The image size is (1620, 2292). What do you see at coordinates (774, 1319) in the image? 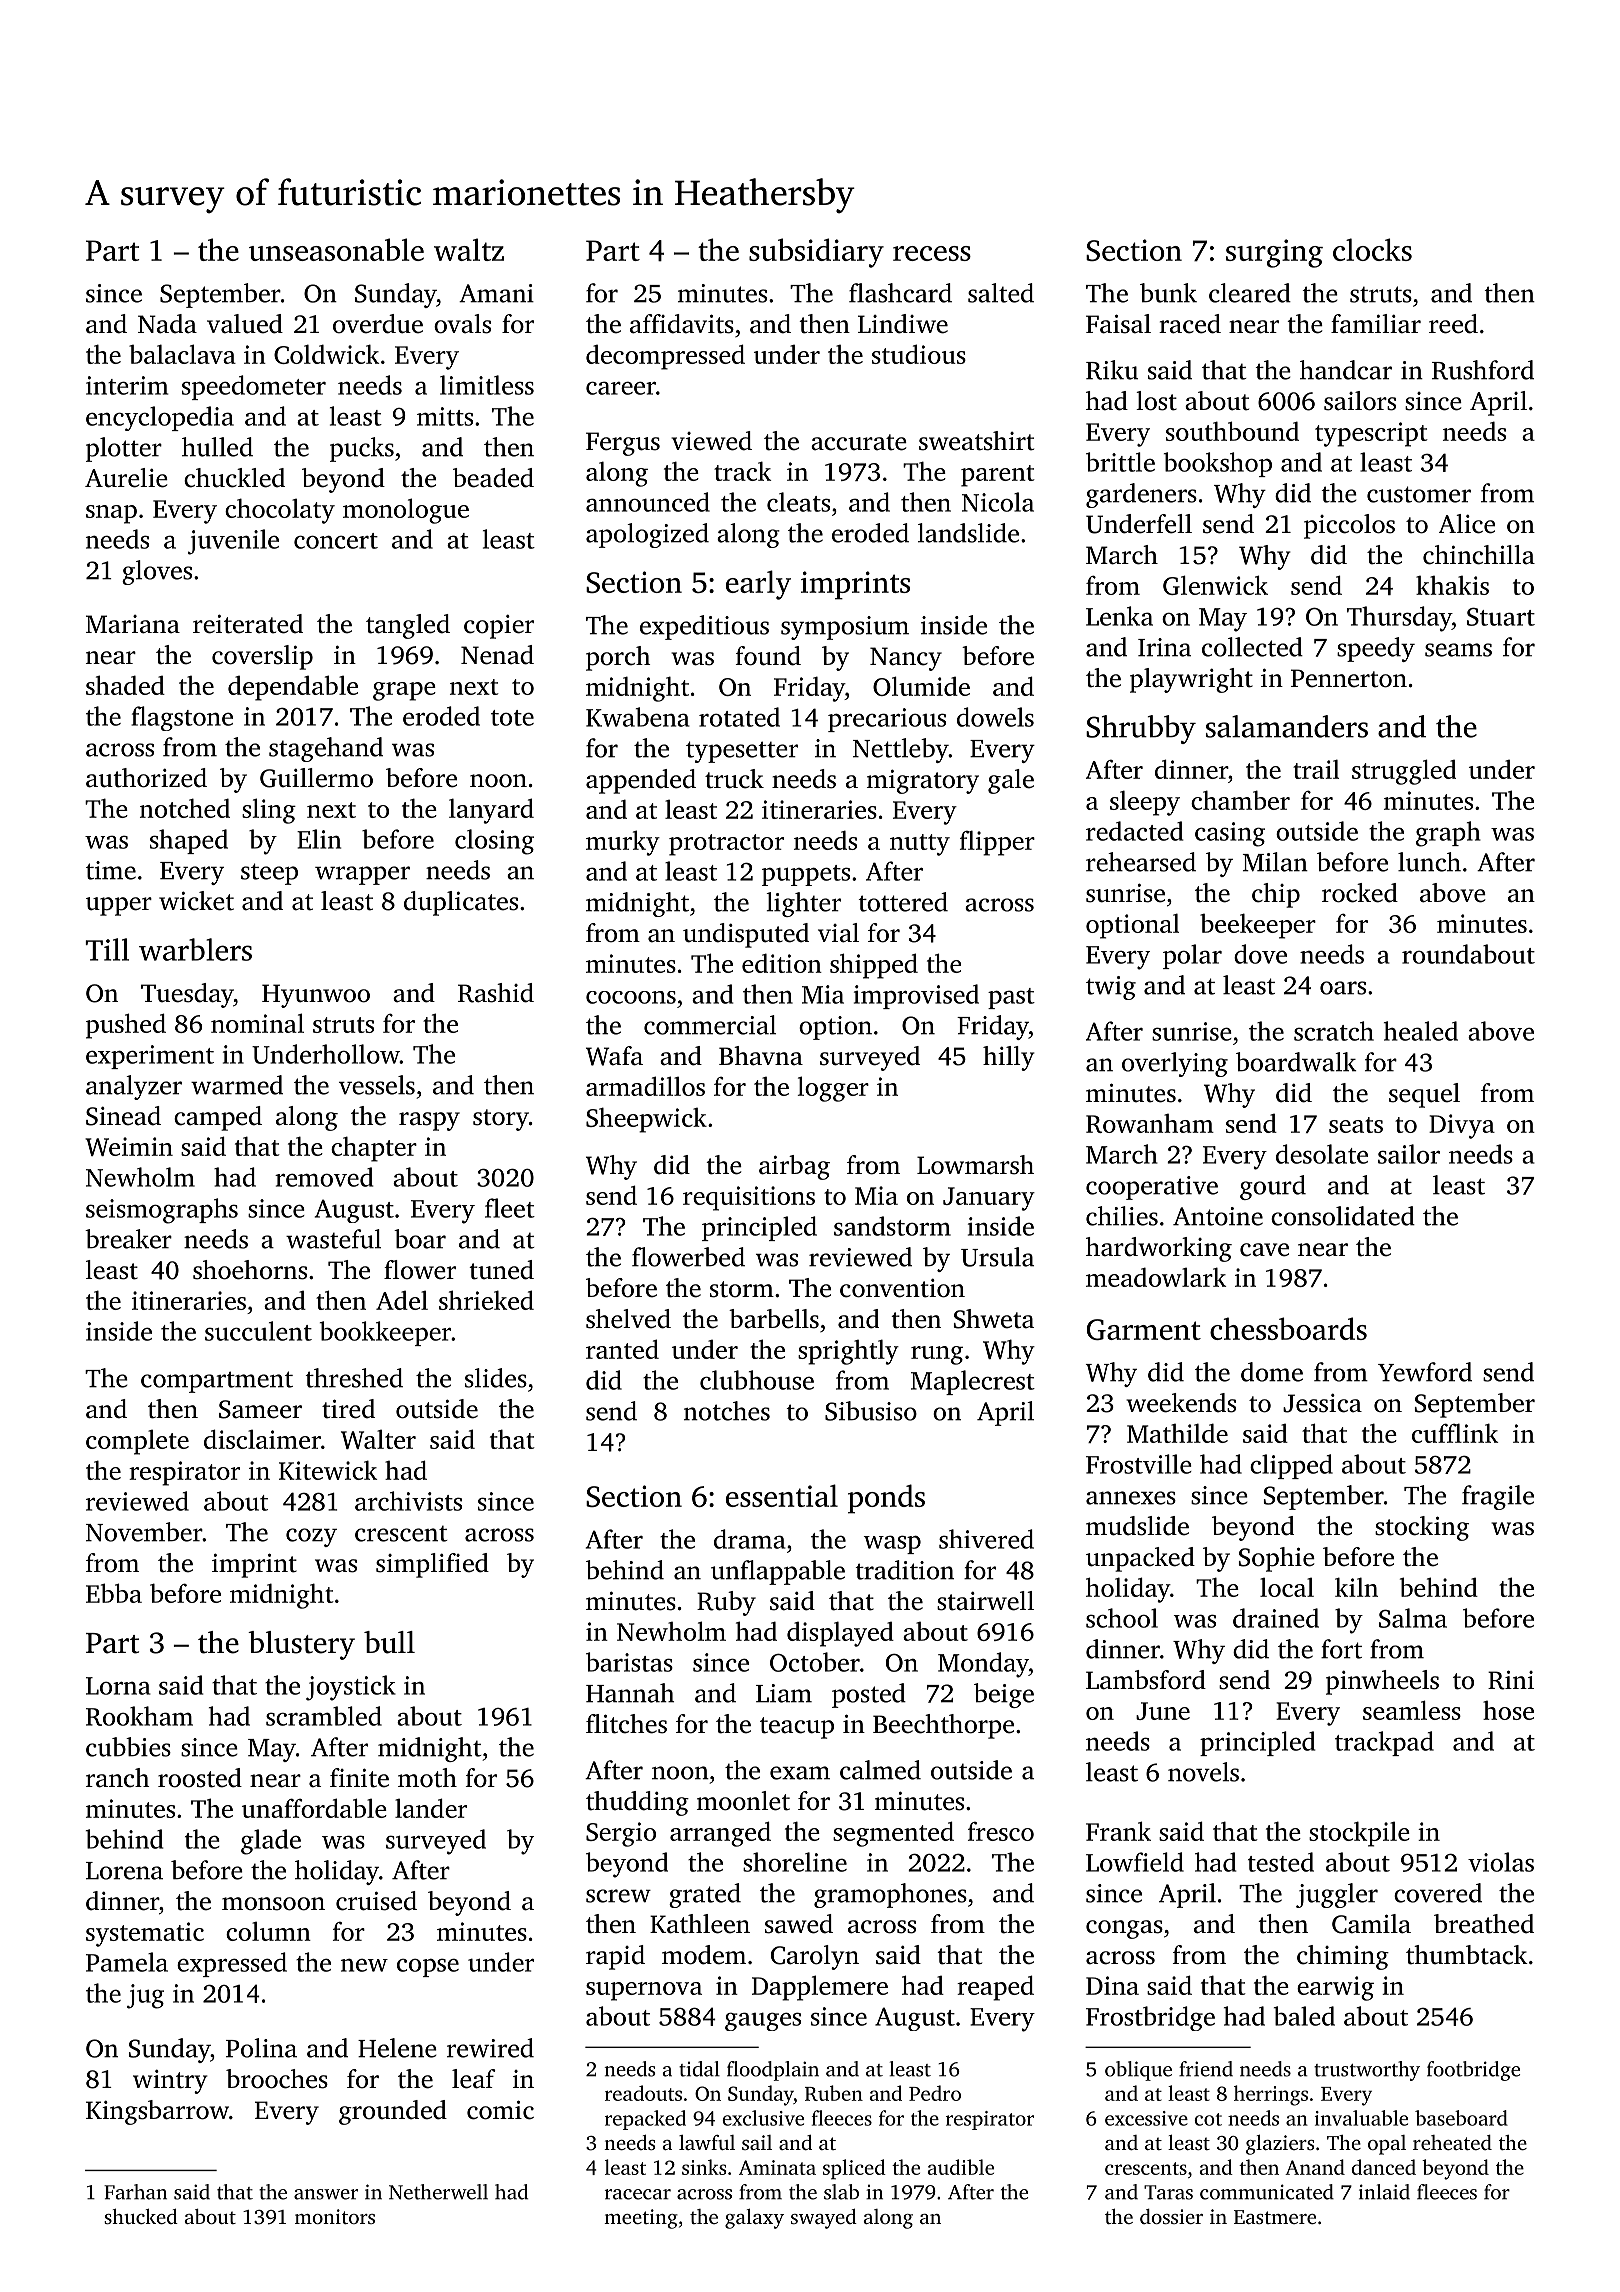
I see `barbells` at bounding box center [774, 1319].
